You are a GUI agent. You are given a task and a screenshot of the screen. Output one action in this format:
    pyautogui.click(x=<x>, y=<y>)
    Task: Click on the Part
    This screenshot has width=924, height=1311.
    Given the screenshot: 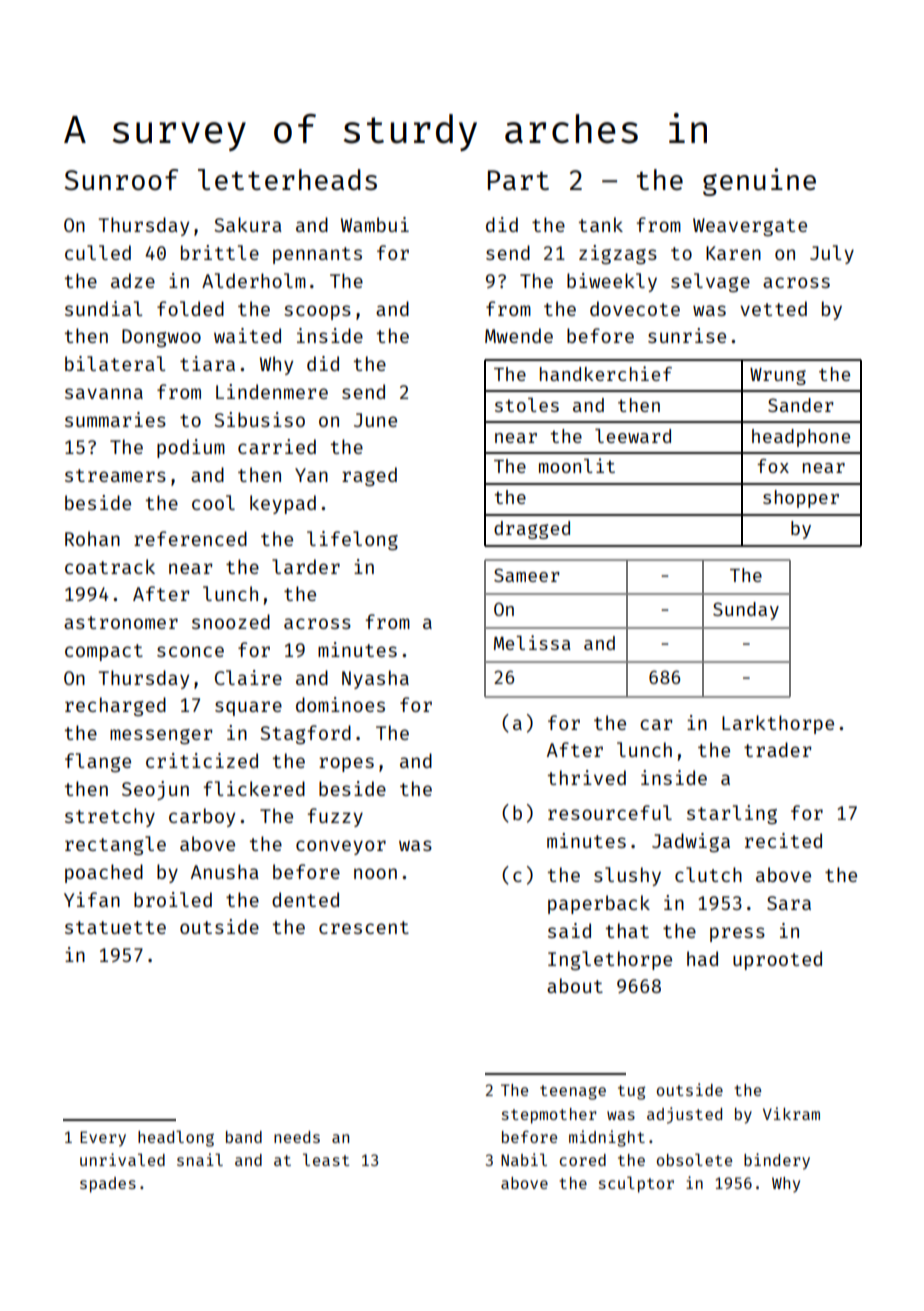 What is the action you would take?
    pyautogui.click(x=518, y=180)
